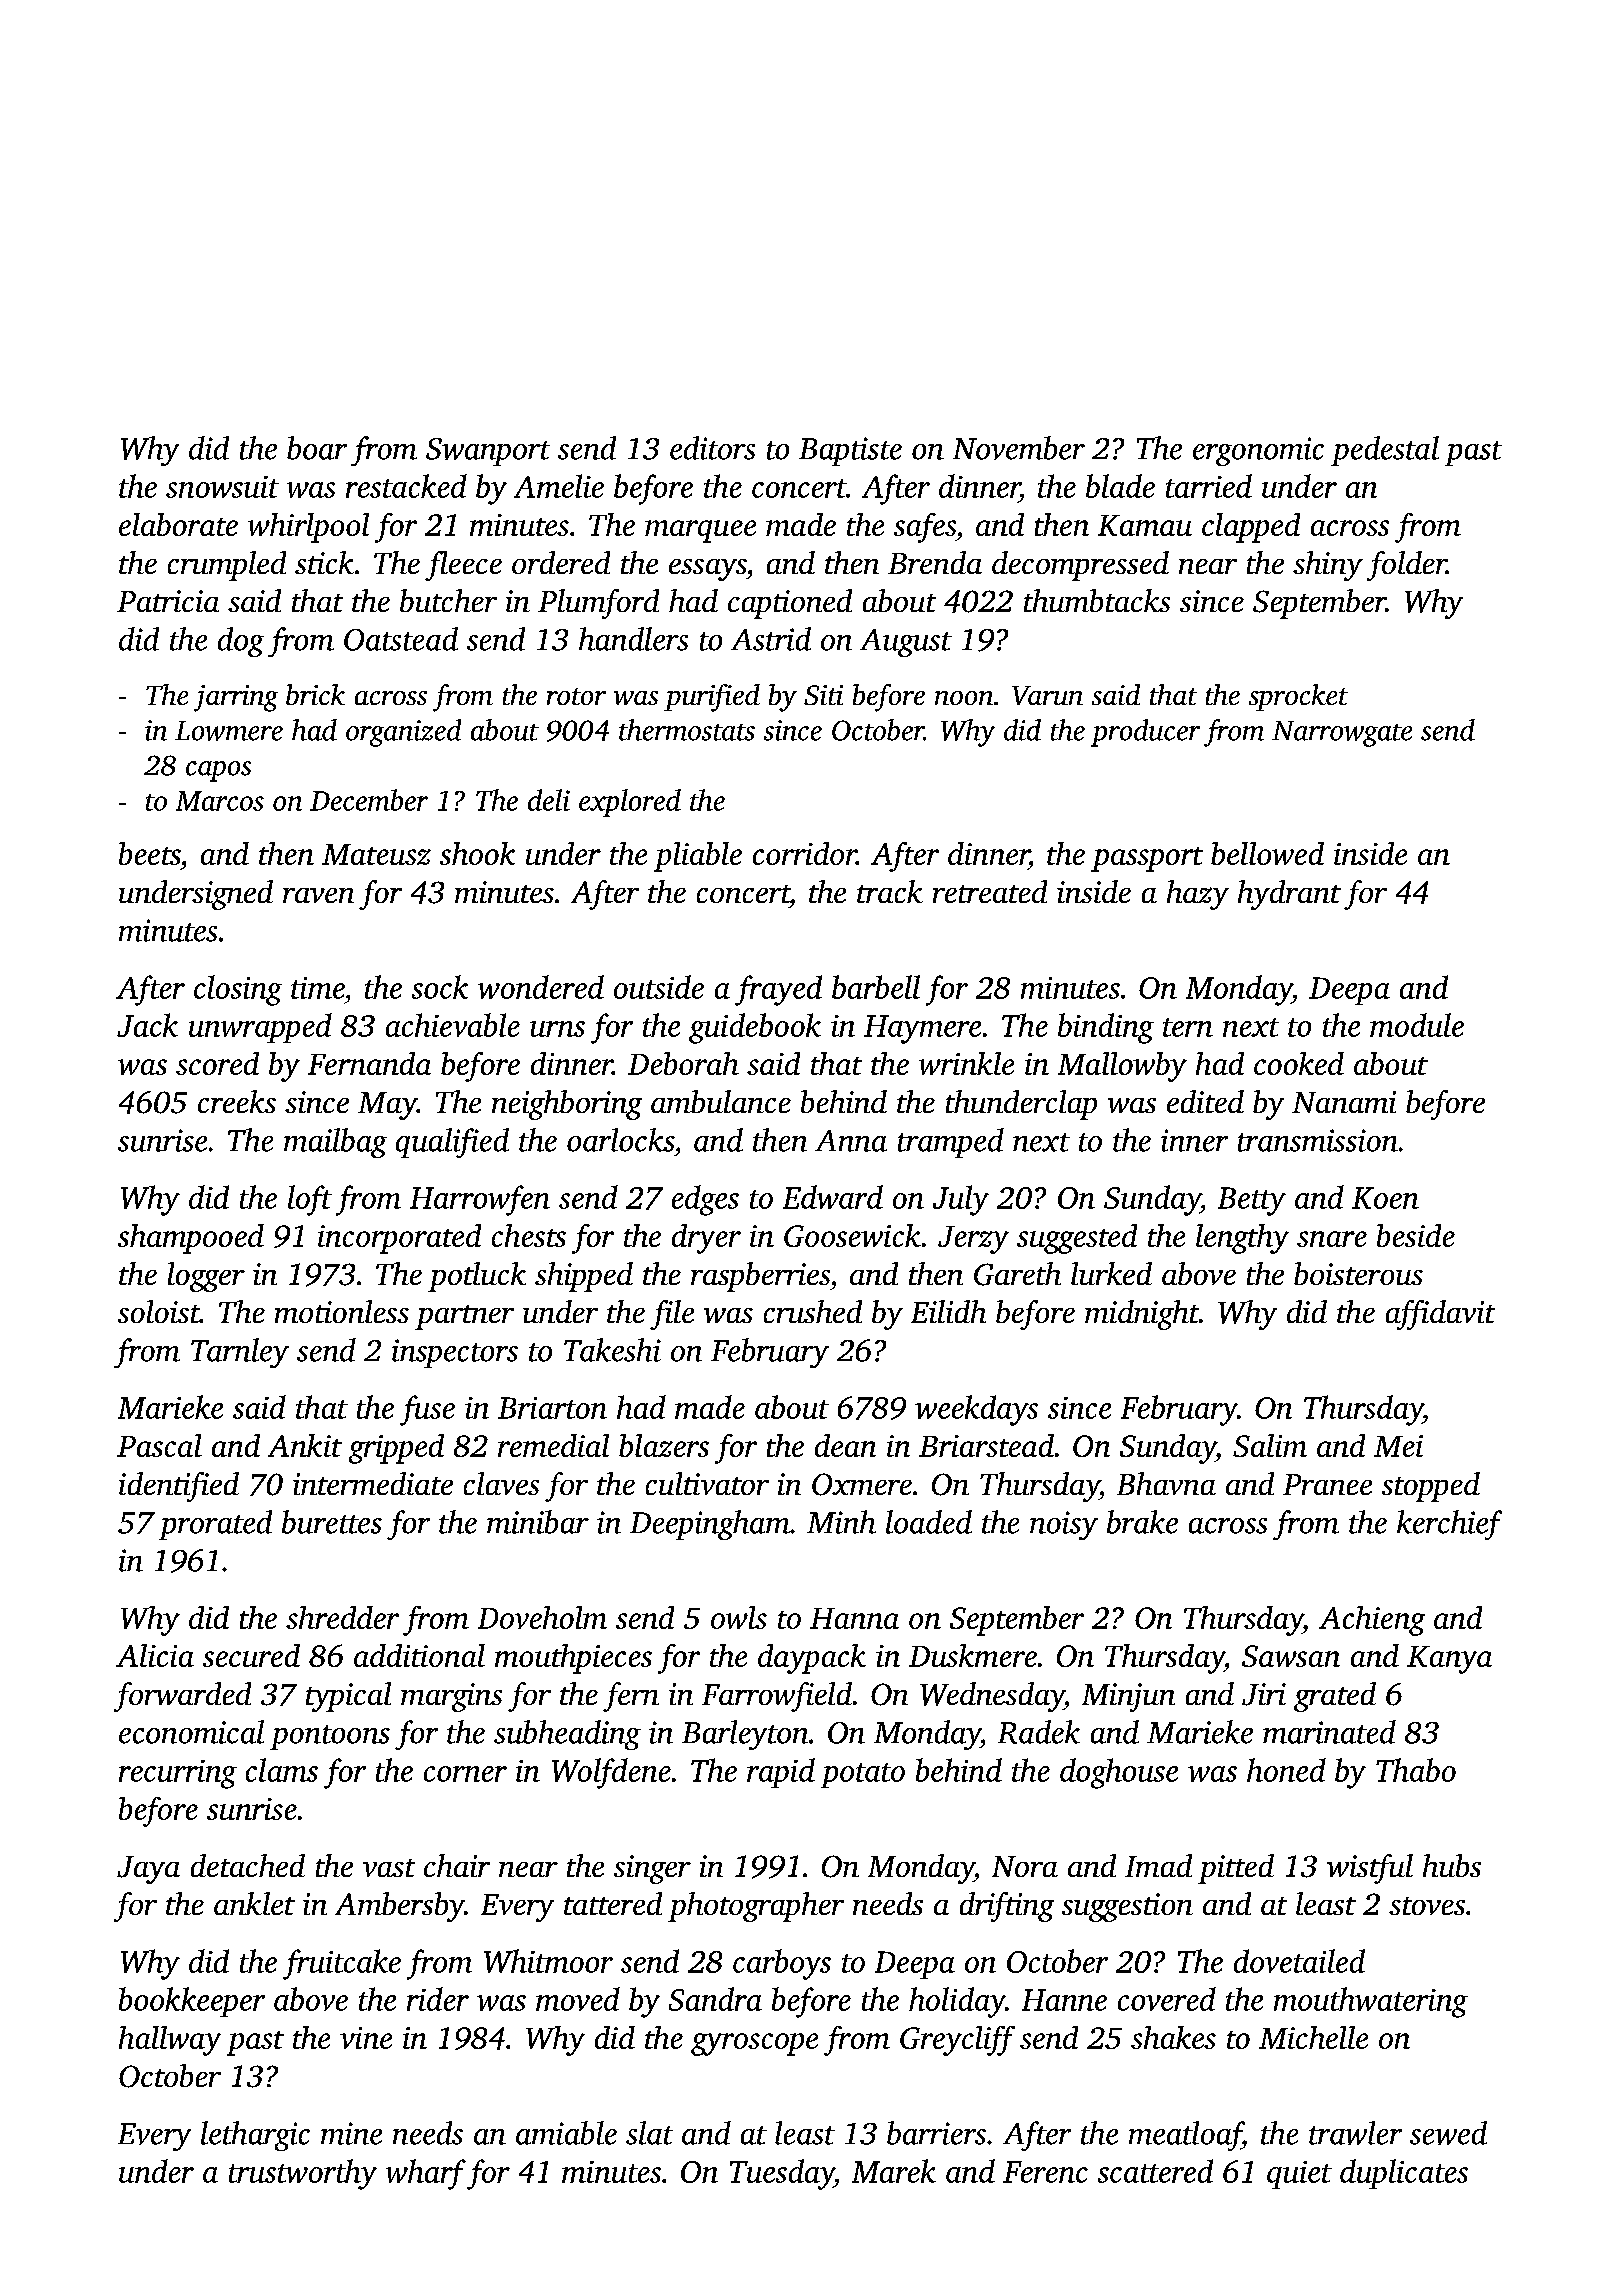 This screenshot has width=1620, height=2292. I want to click on economical, so click(191, 1732).
